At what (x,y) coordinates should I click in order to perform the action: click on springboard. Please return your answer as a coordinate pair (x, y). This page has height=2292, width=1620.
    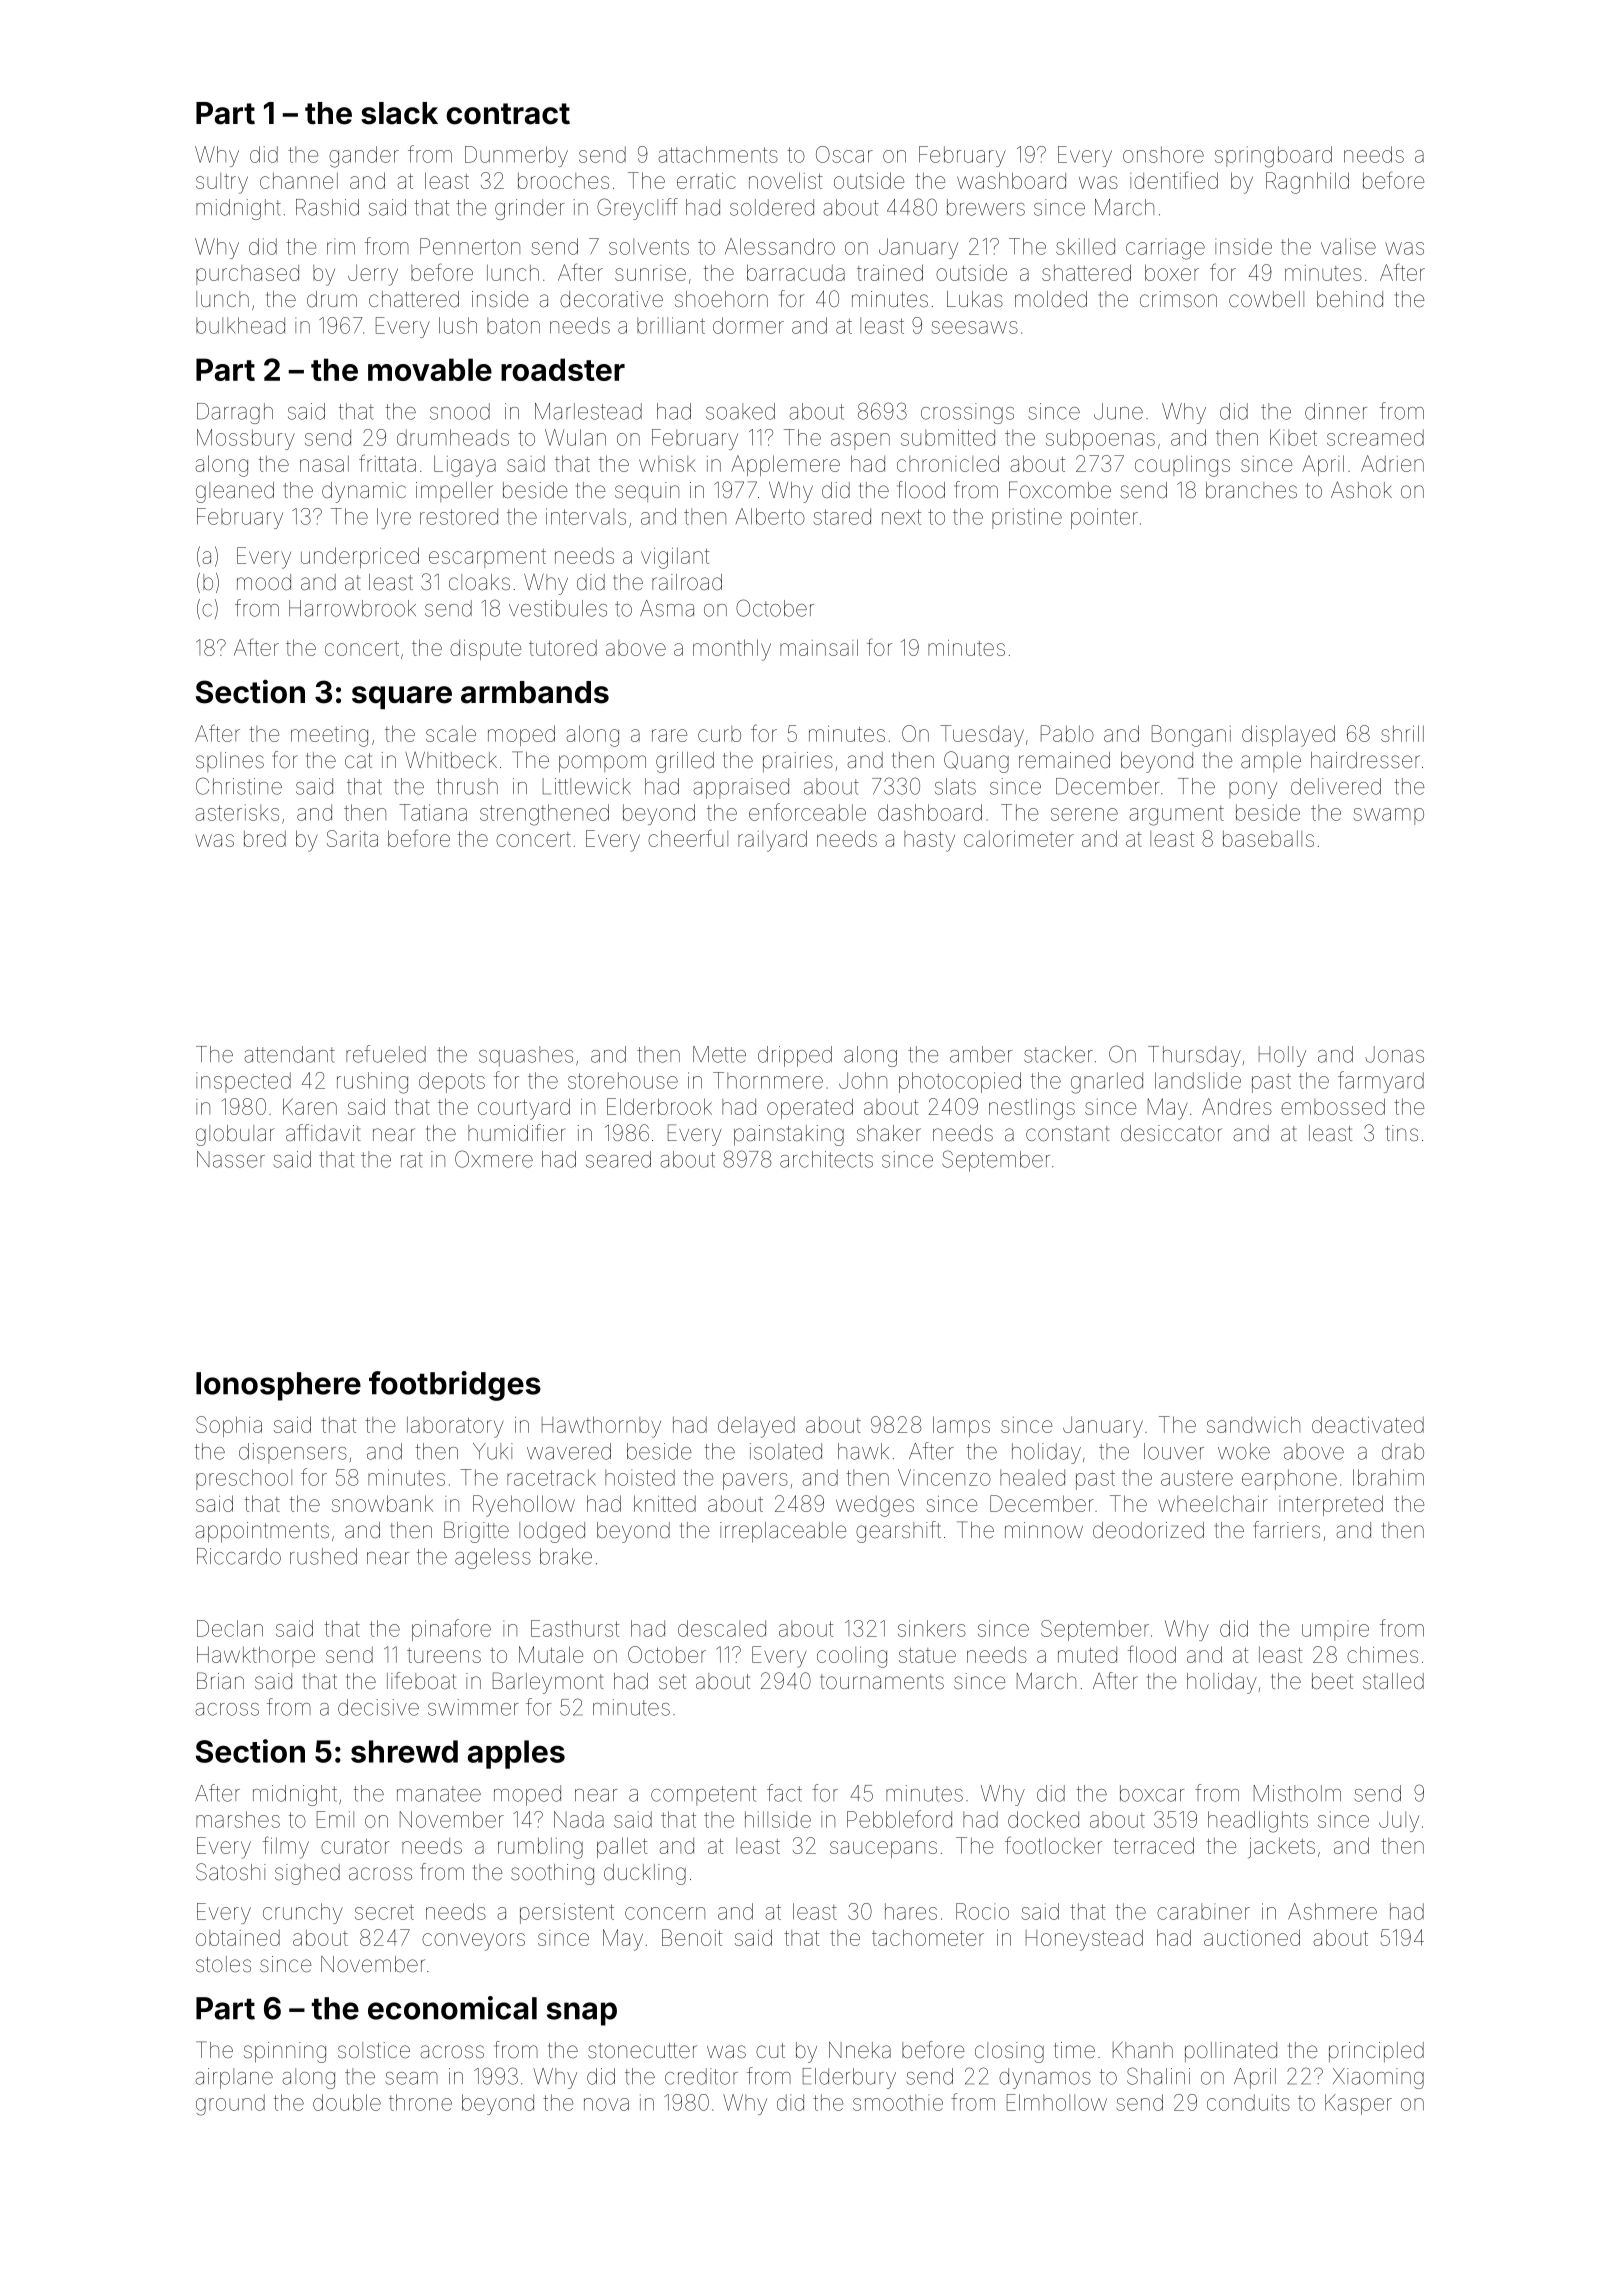
    Looking at the image, I should click on (1273, 157).
